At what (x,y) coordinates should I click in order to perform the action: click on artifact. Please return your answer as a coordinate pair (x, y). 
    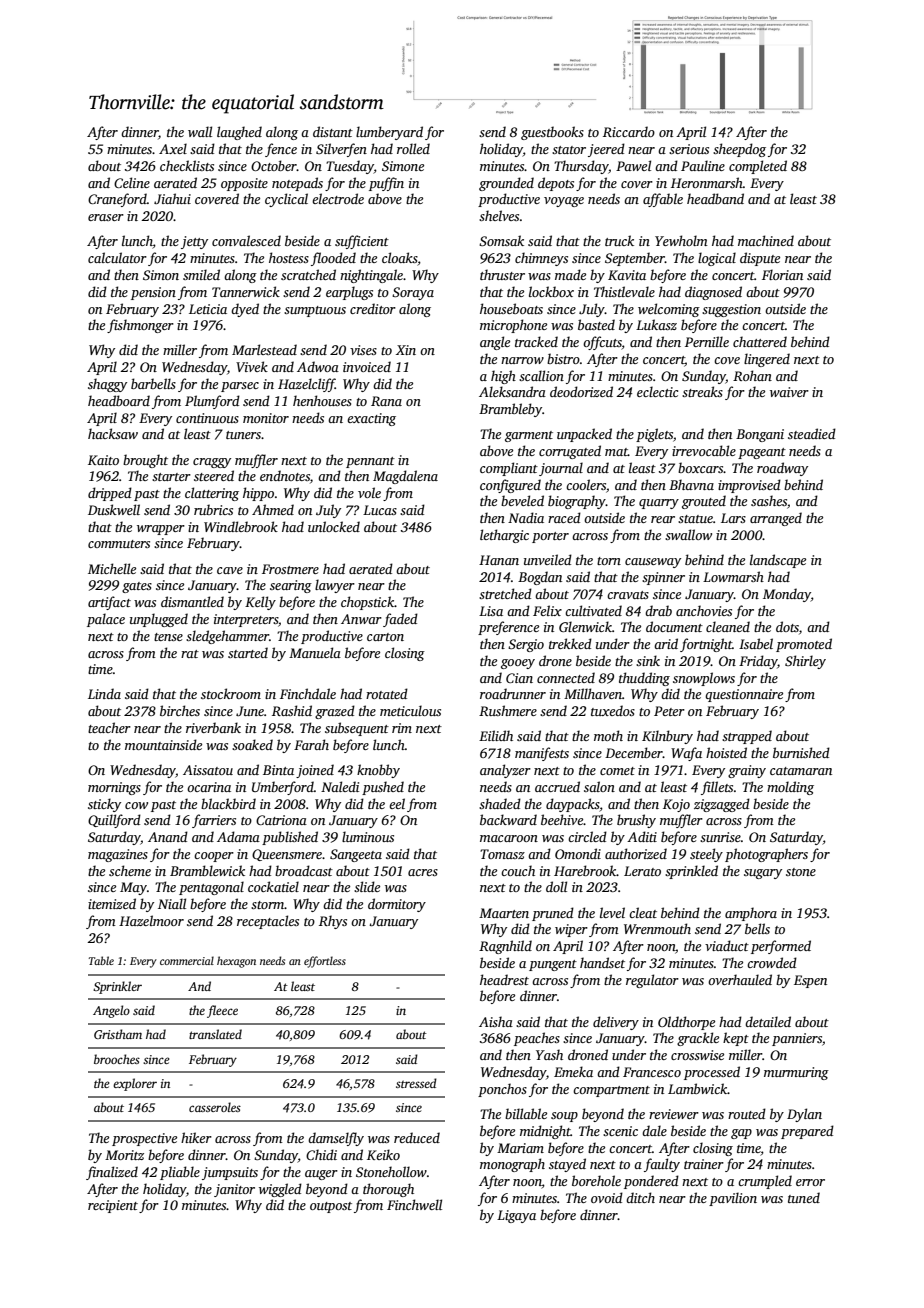
    Looking at the image, I should click on (109, 603).
